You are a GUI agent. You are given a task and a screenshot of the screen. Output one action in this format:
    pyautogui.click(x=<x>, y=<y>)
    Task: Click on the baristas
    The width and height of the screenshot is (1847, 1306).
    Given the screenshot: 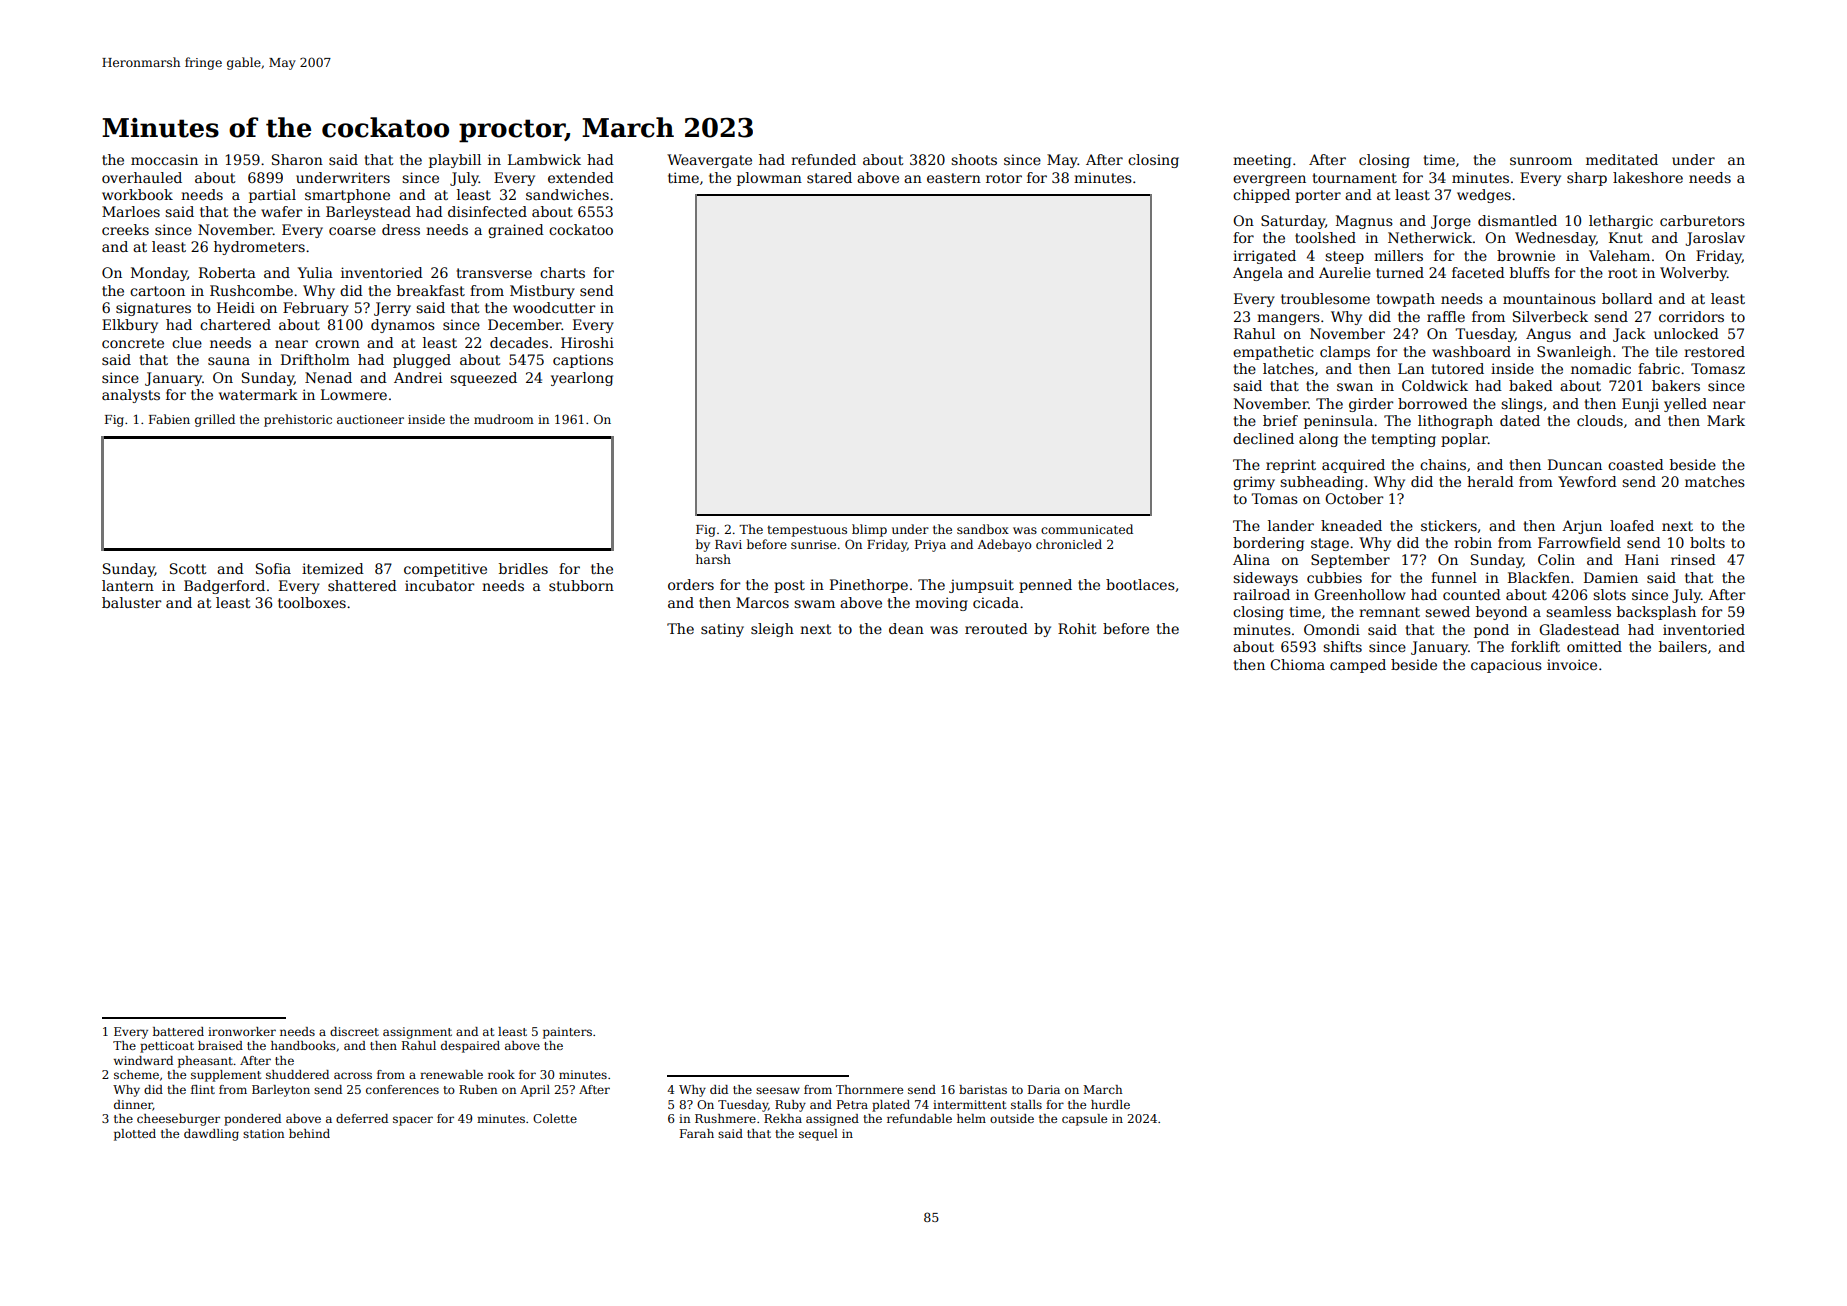 What is the action you would take?
    pyautogui.click(x=983, y=1089)
